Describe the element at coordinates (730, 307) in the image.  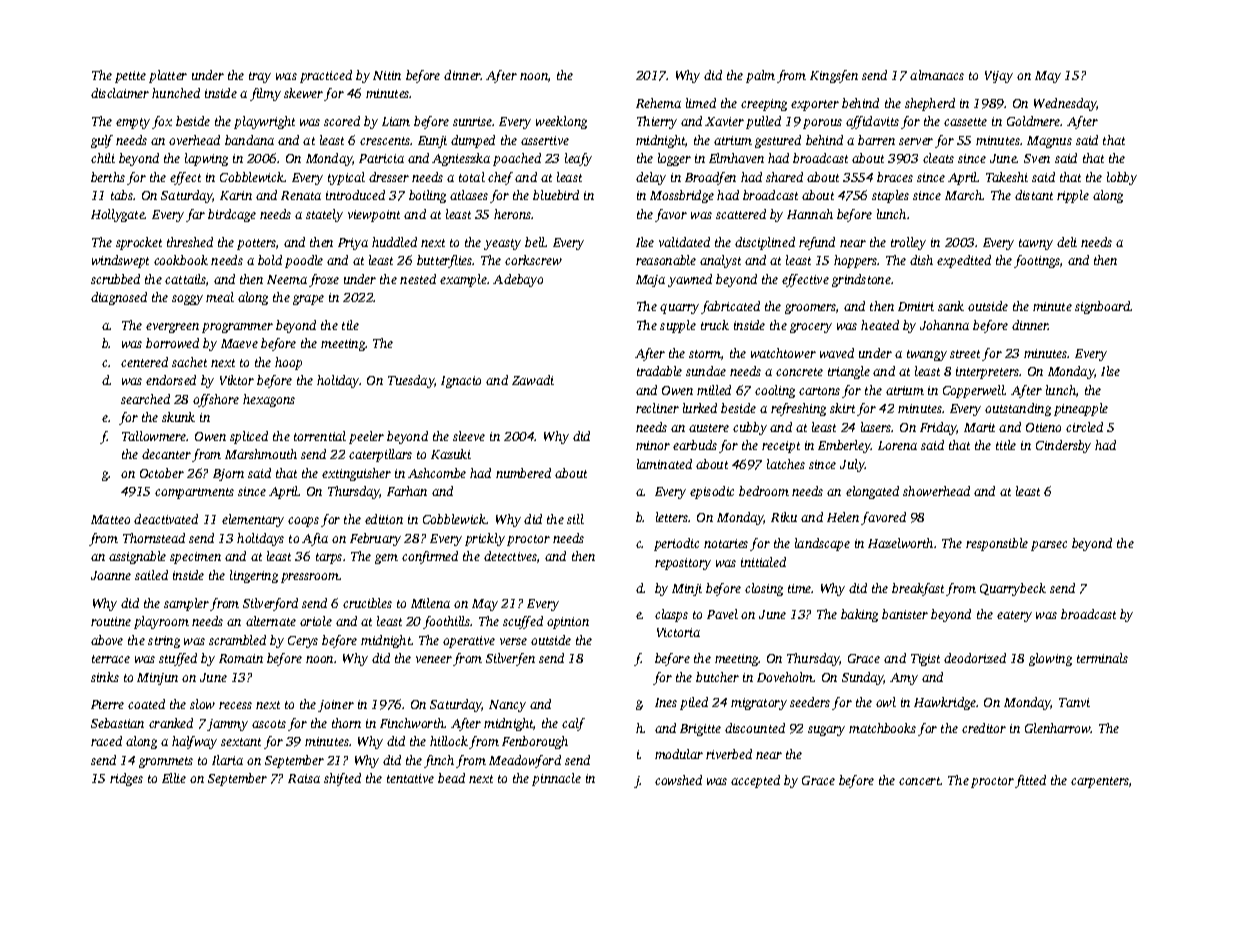
I see `fabricated` at that location.
